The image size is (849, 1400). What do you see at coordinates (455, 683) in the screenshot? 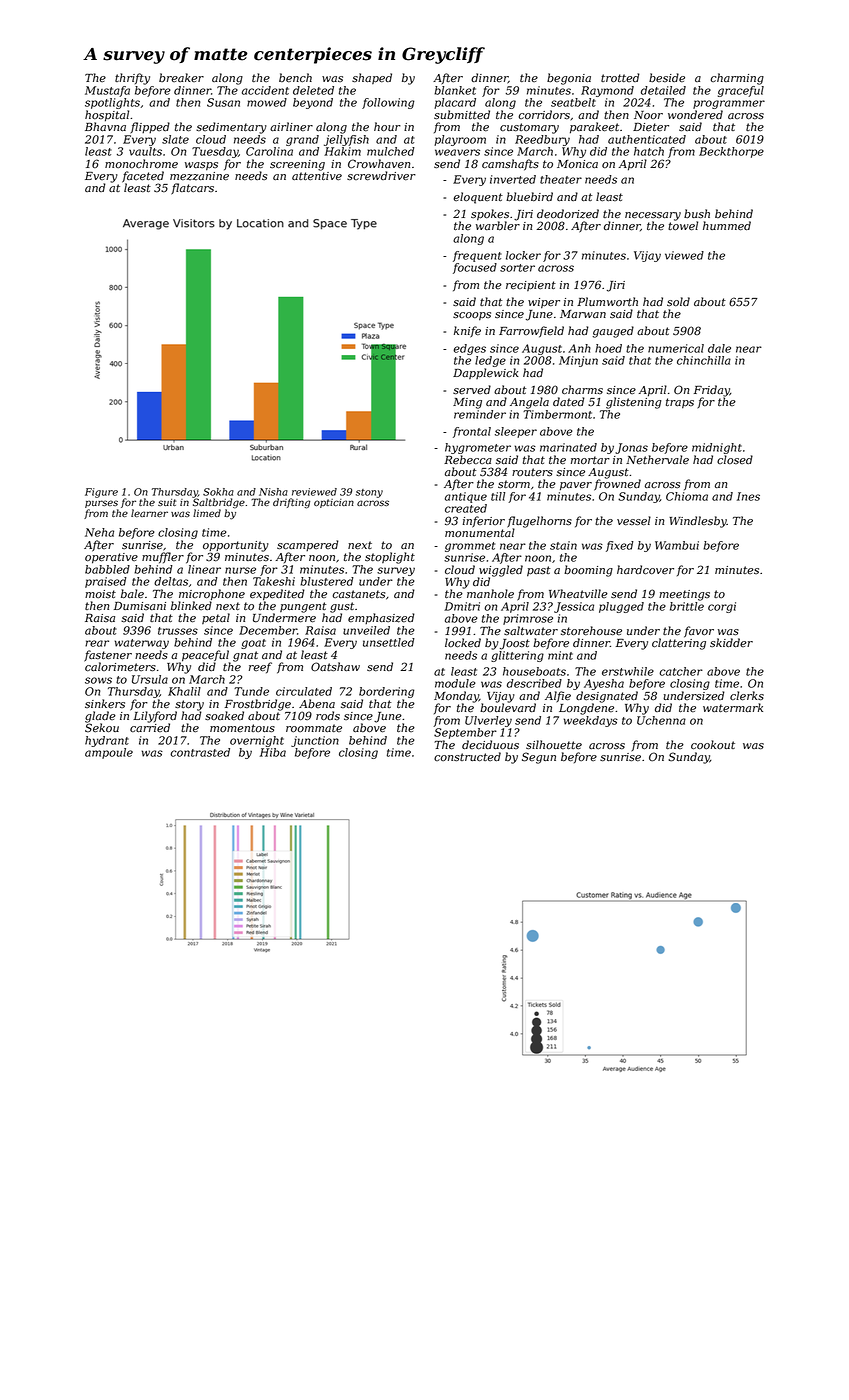
I see `module` at bounding box center [455, 683].
